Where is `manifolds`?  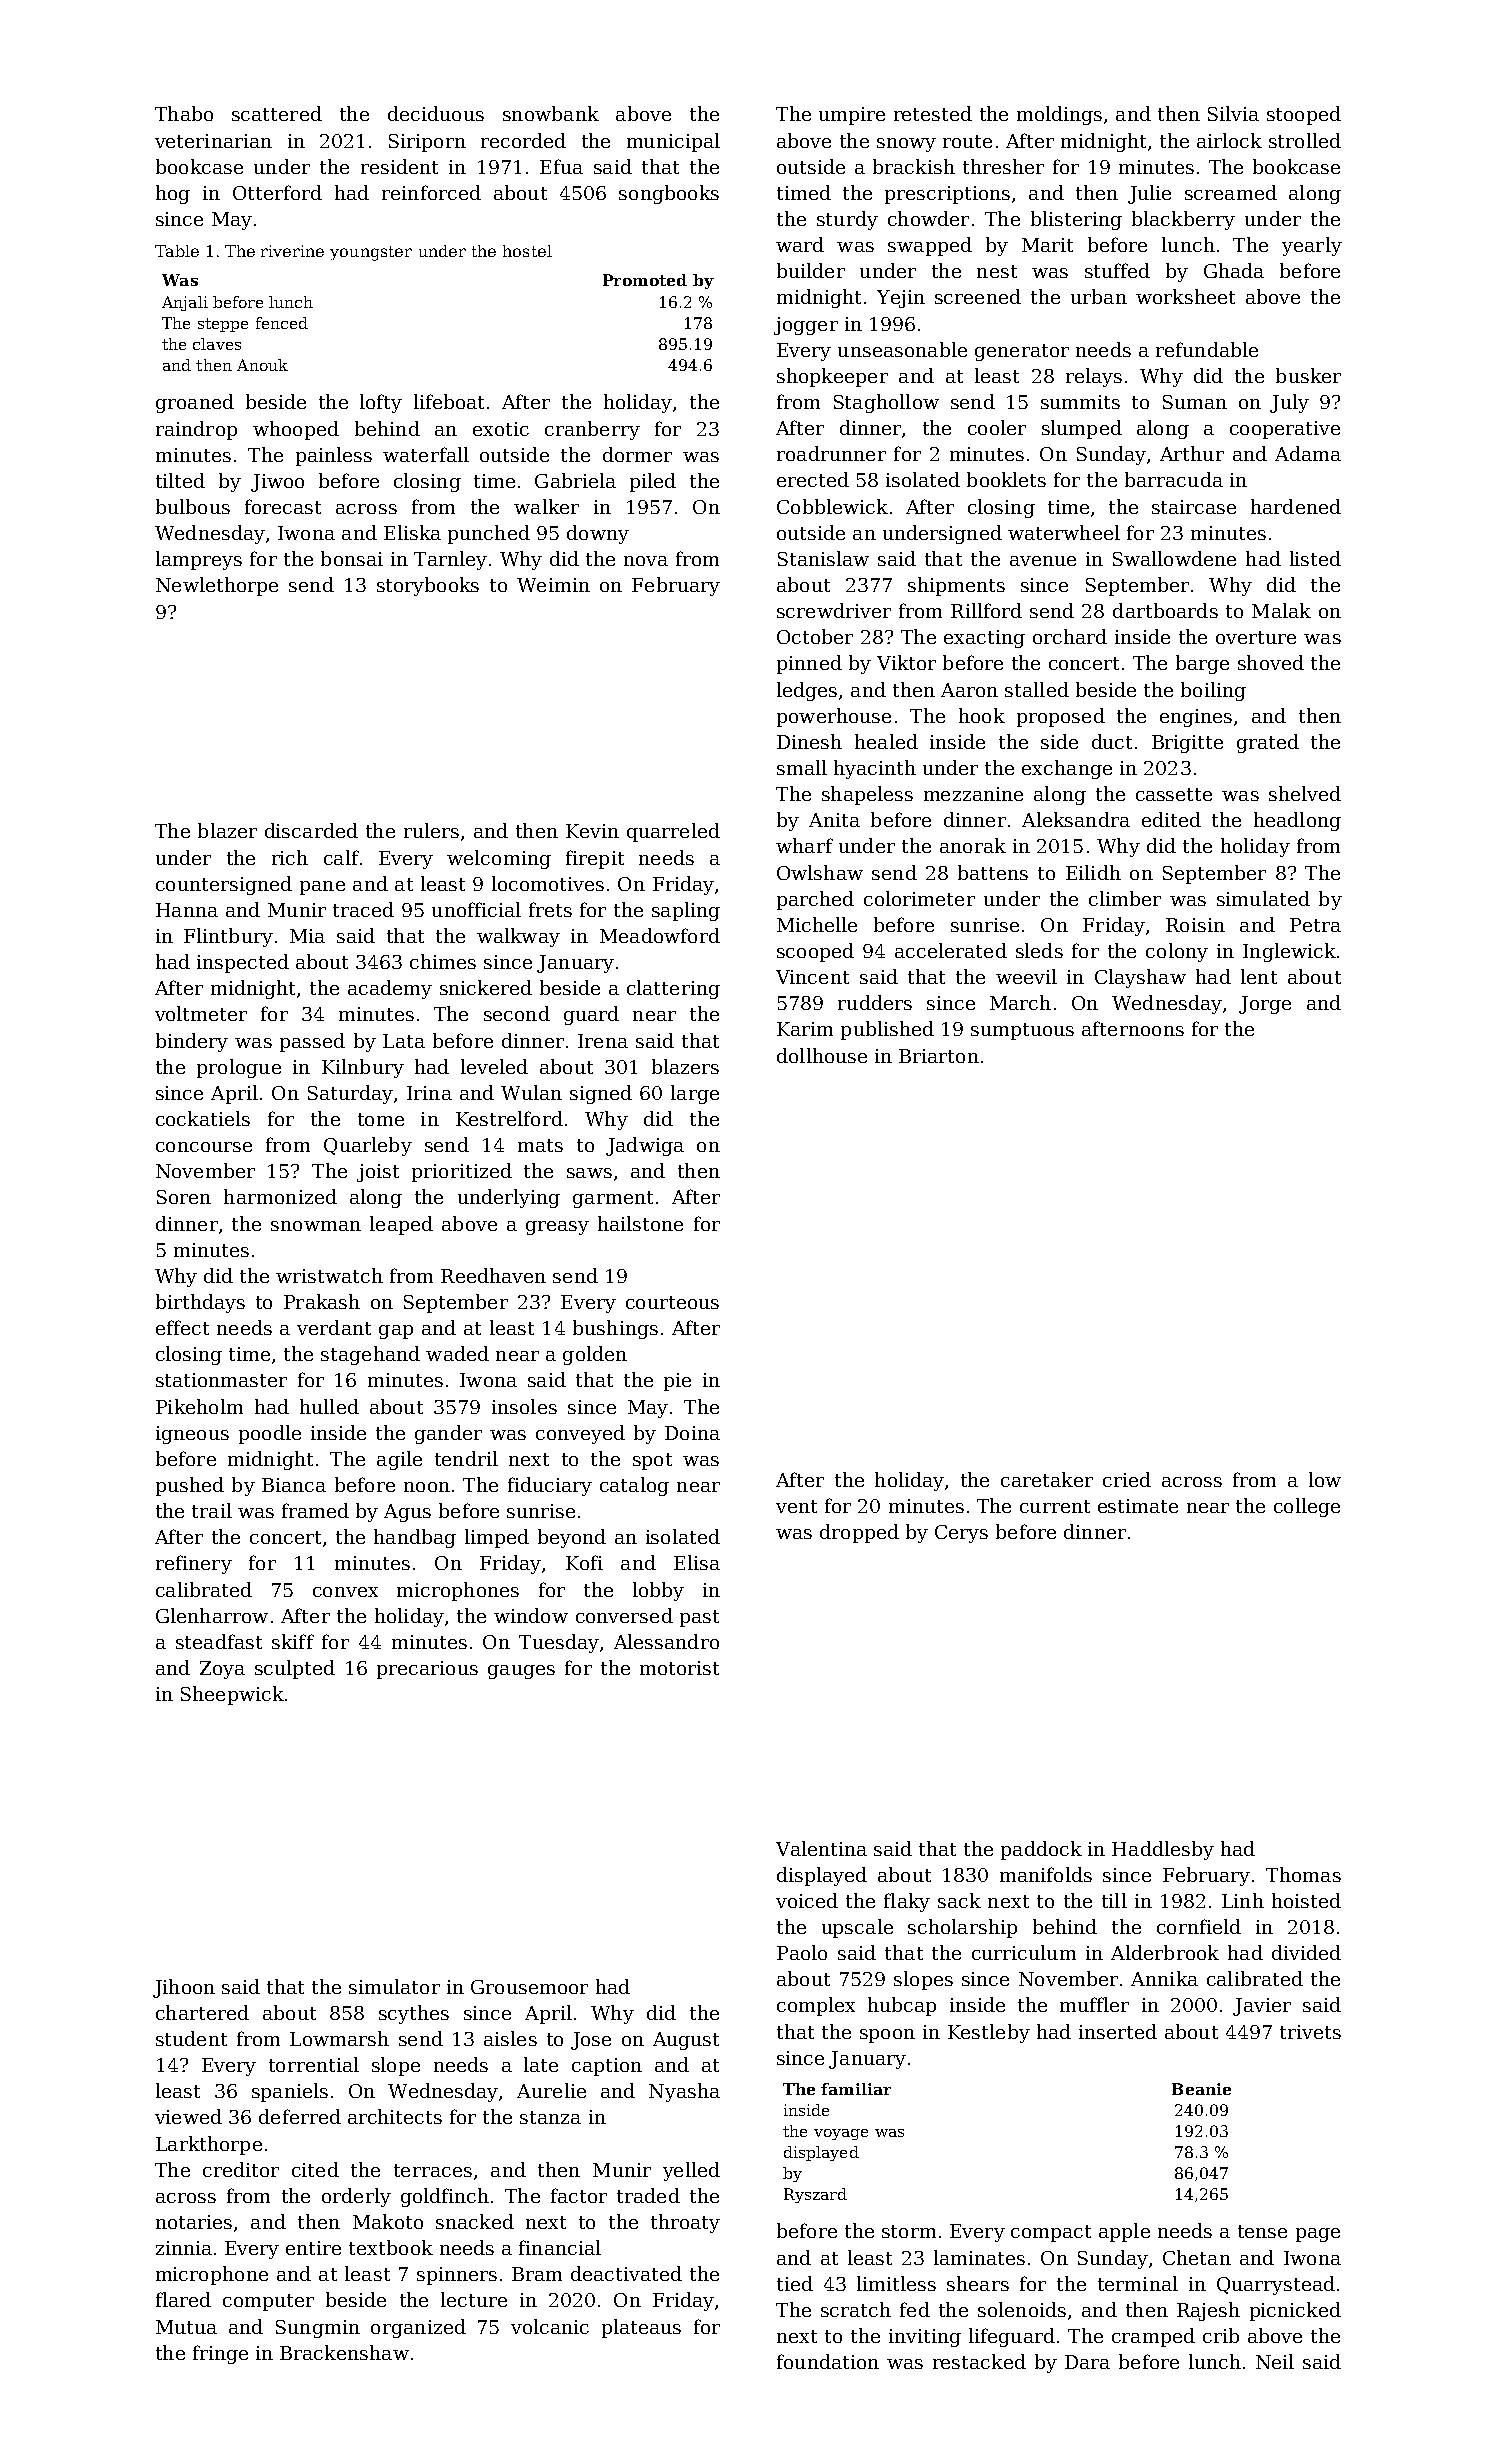
manifolds is located at coordinates (1046, 1874).
